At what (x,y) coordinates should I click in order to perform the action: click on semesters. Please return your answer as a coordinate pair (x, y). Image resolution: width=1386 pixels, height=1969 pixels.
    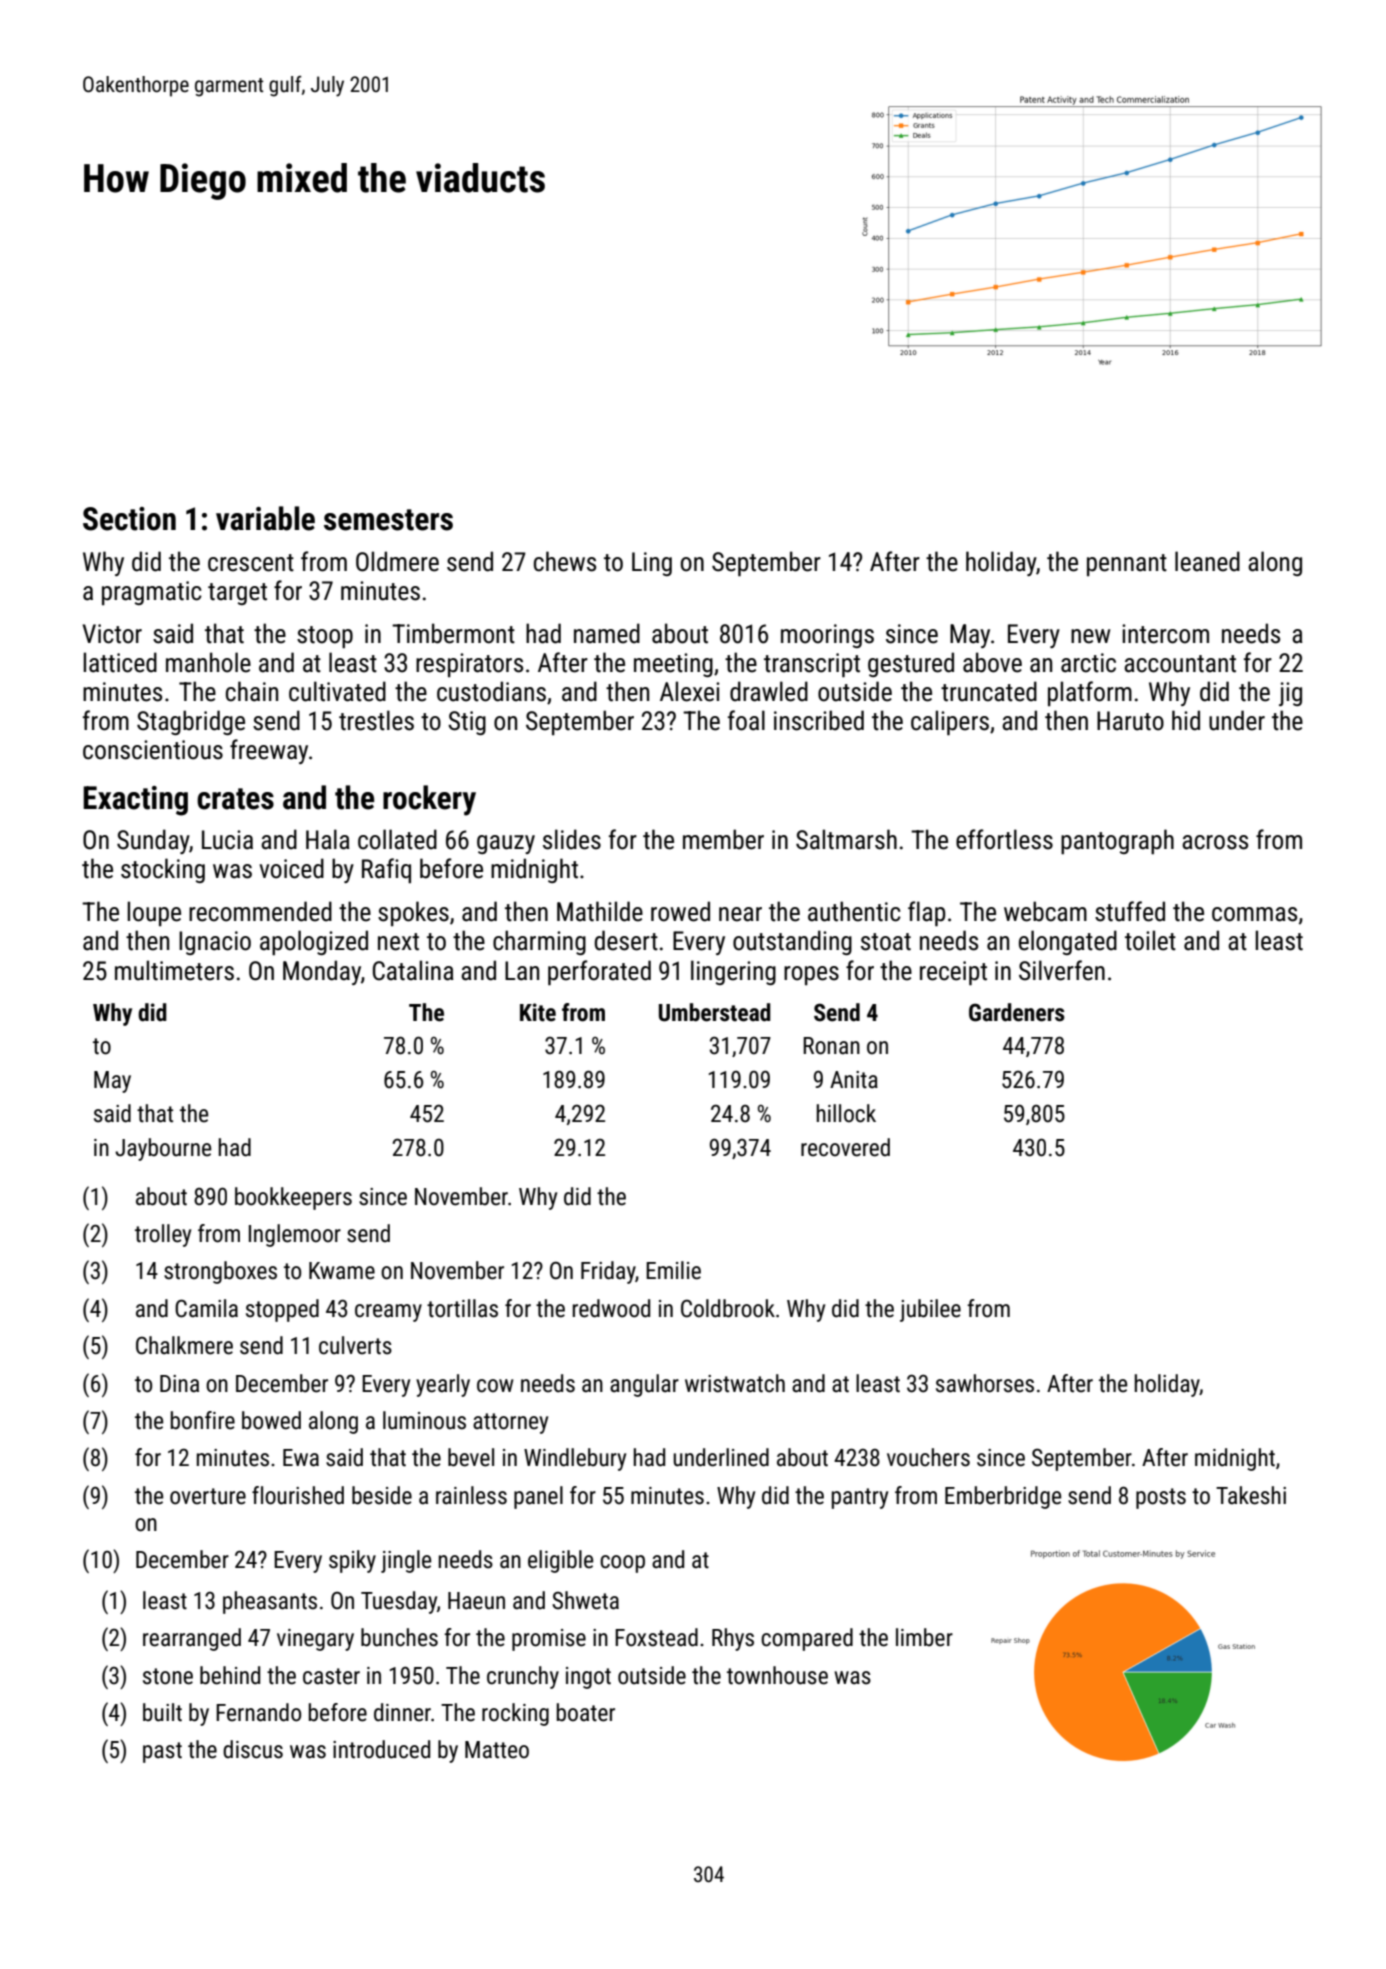
    Looking at the image, I should click on (388, 520).
